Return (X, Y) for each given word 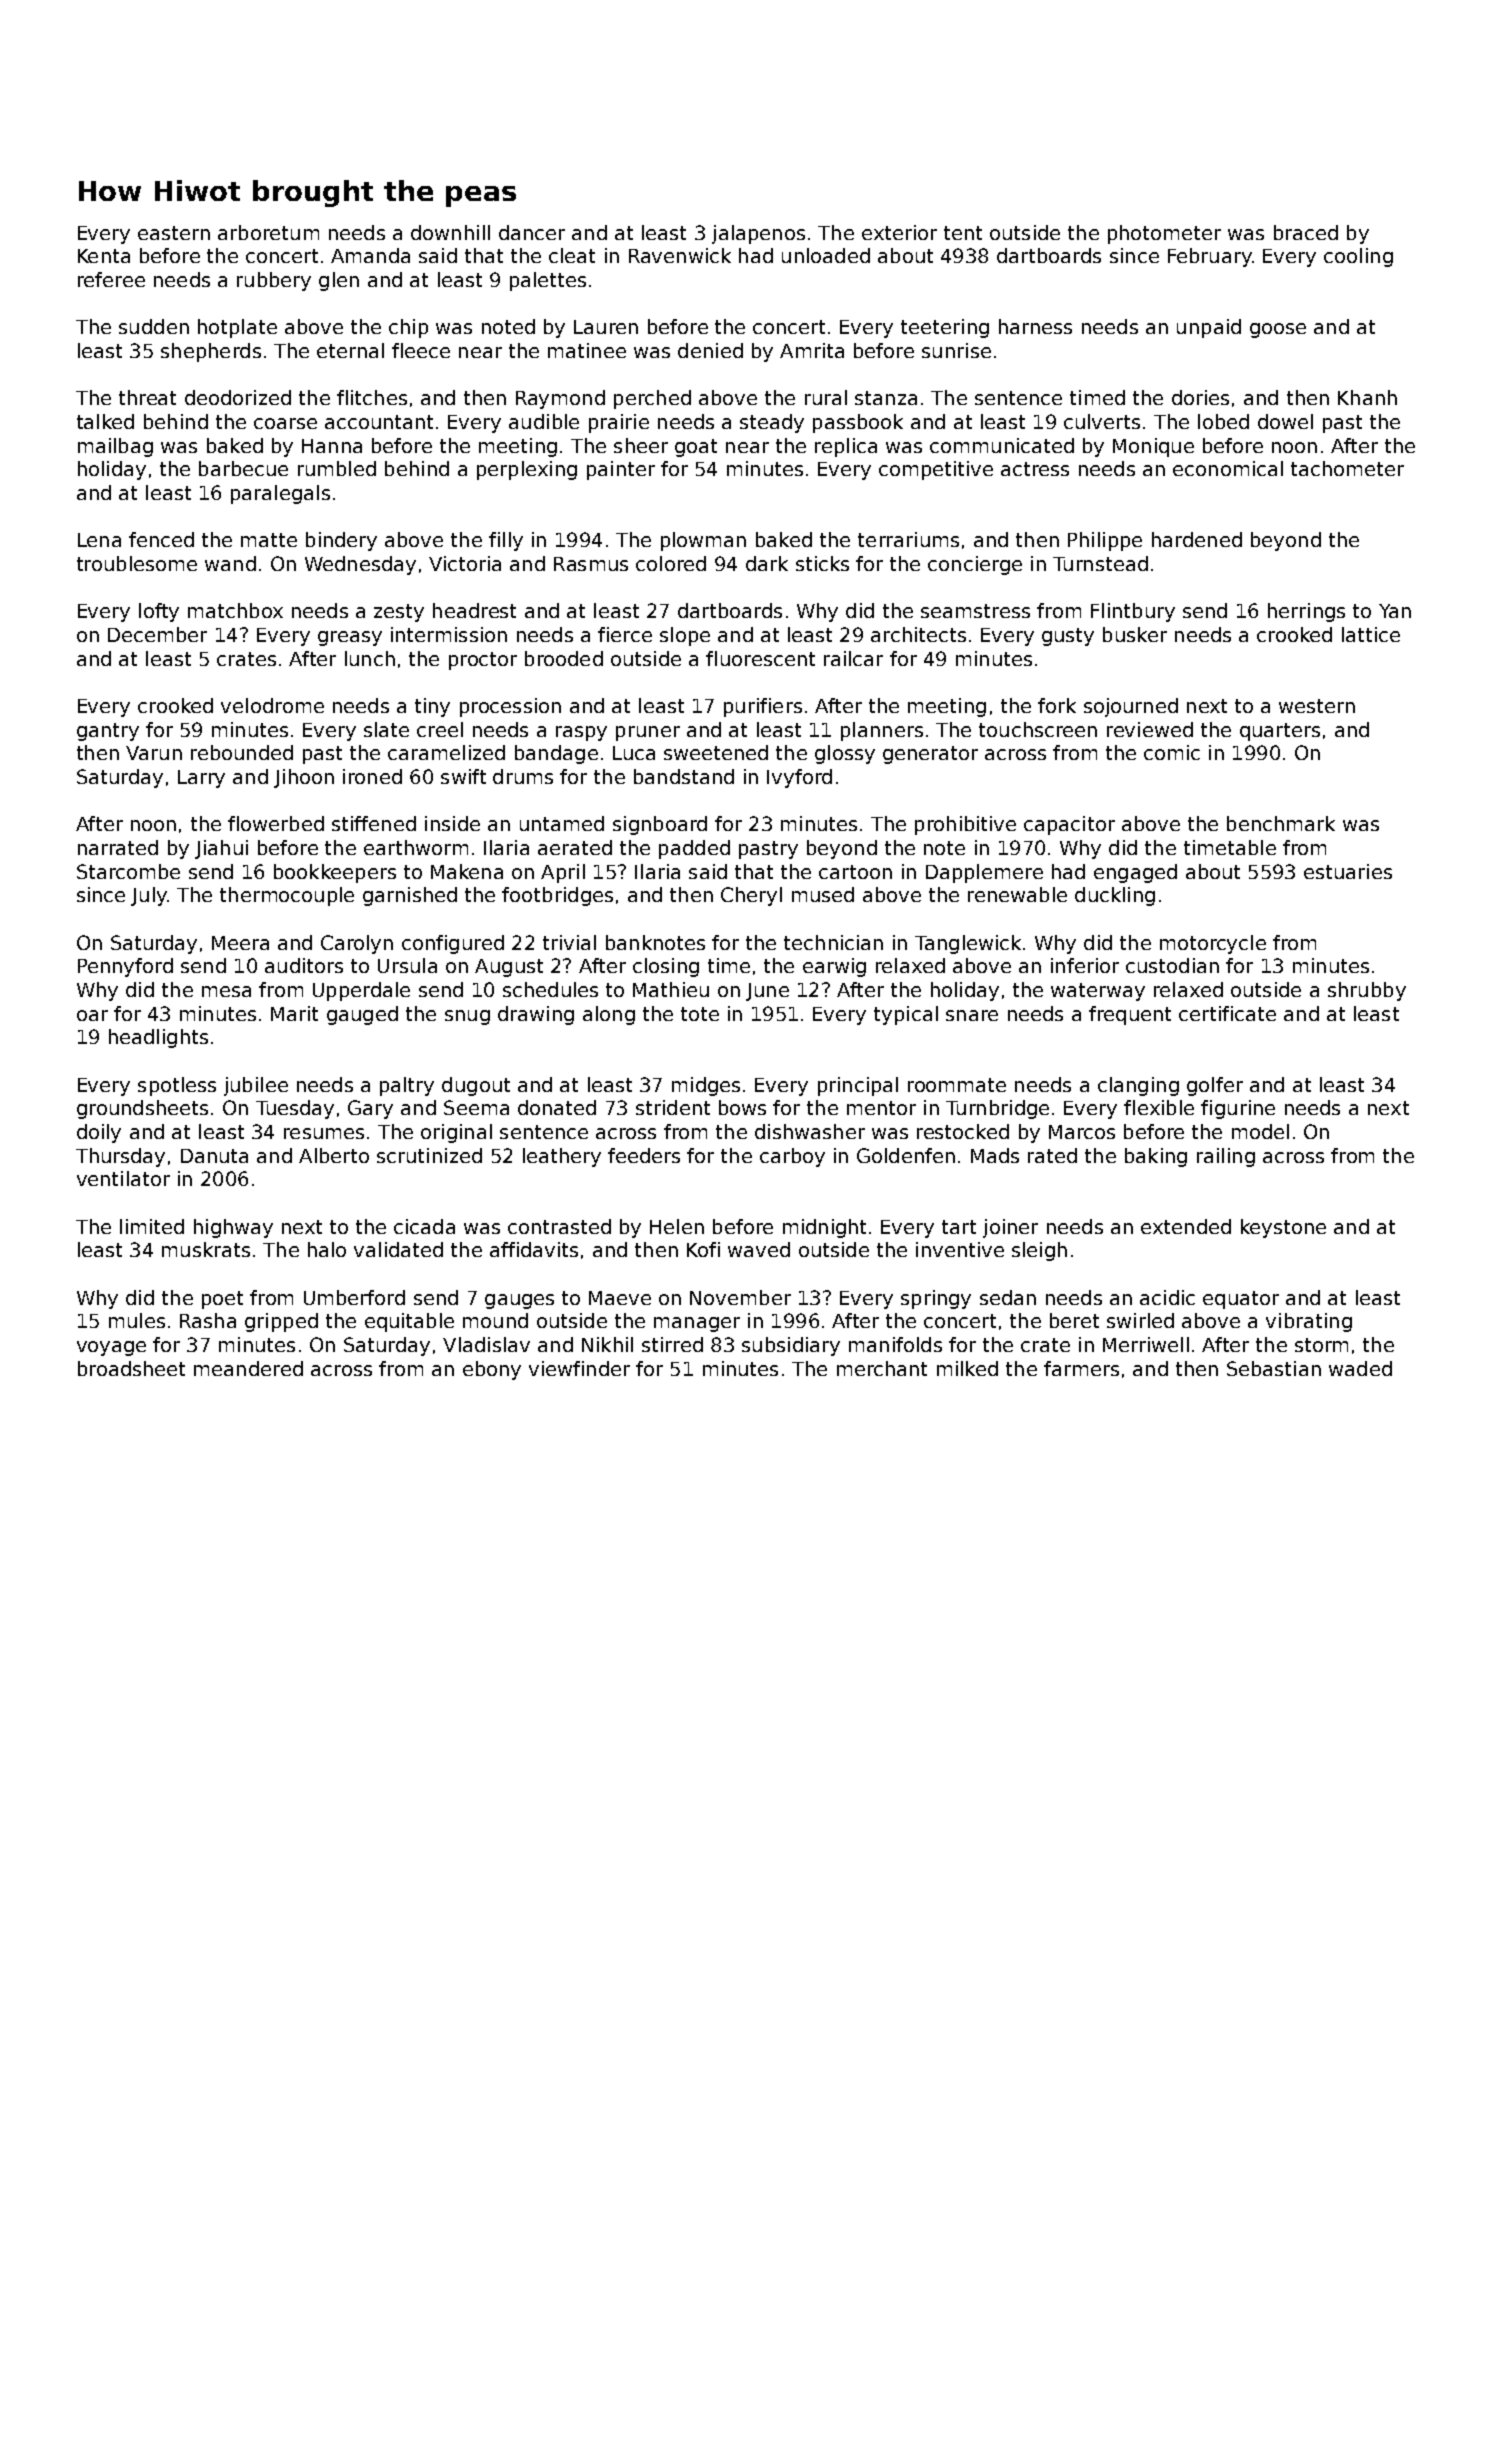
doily (99, 1133)
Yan (1395, 611)
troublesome (137, 563)
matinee (587, 350)
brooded (564, 658)
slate (386, 729)
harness (1035, 326)
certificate (1227, 1013)
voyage (111, 1348)
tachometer (1347, 468)
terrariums (908, 539)
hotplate (237, 328)
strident (673, 1107)
